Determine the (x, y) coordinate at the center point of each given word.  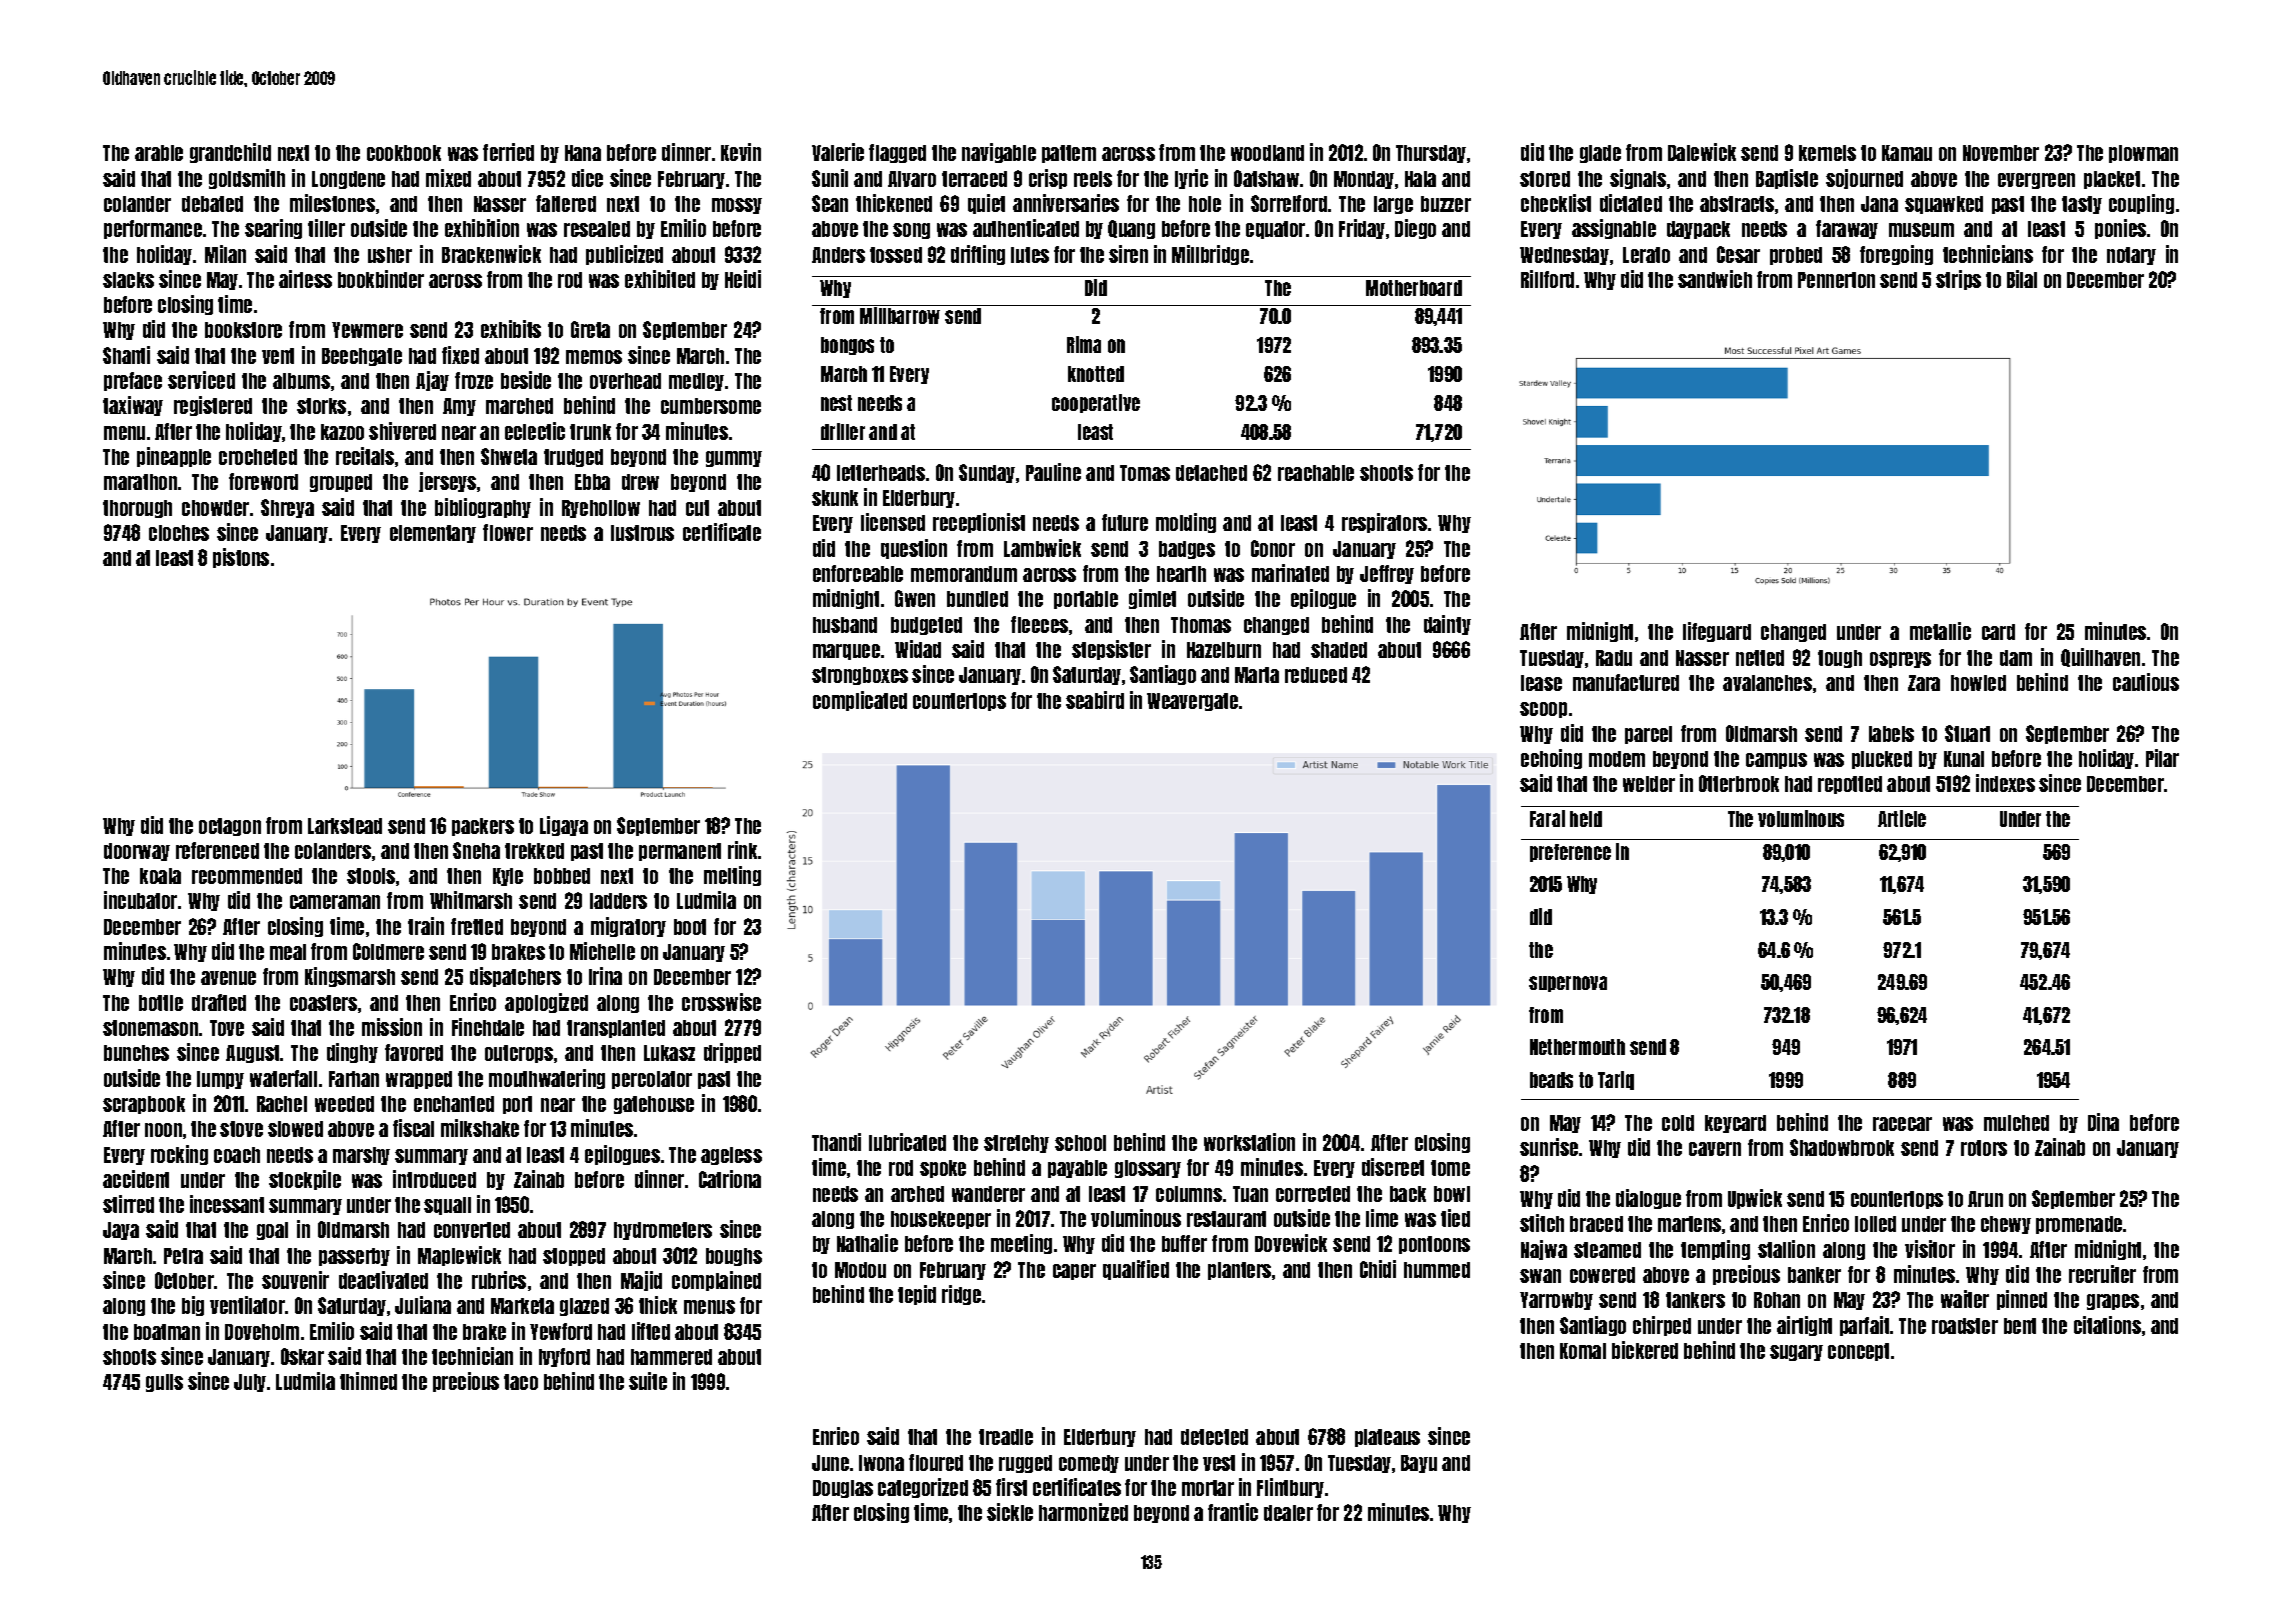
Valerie (838, 152)
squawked (1944, 205)
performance (153, 229)
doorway (137, 852)
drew (640, 482)
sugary (1796, 1353)
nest (836, 403)
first (1011, 1487)
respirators (1384, 523)
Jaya (121, 1231)
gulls (164, 1383)
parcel (1648, 735)
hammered (671, 1357)
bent (2020, 1326)
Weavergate (1192, 702)
